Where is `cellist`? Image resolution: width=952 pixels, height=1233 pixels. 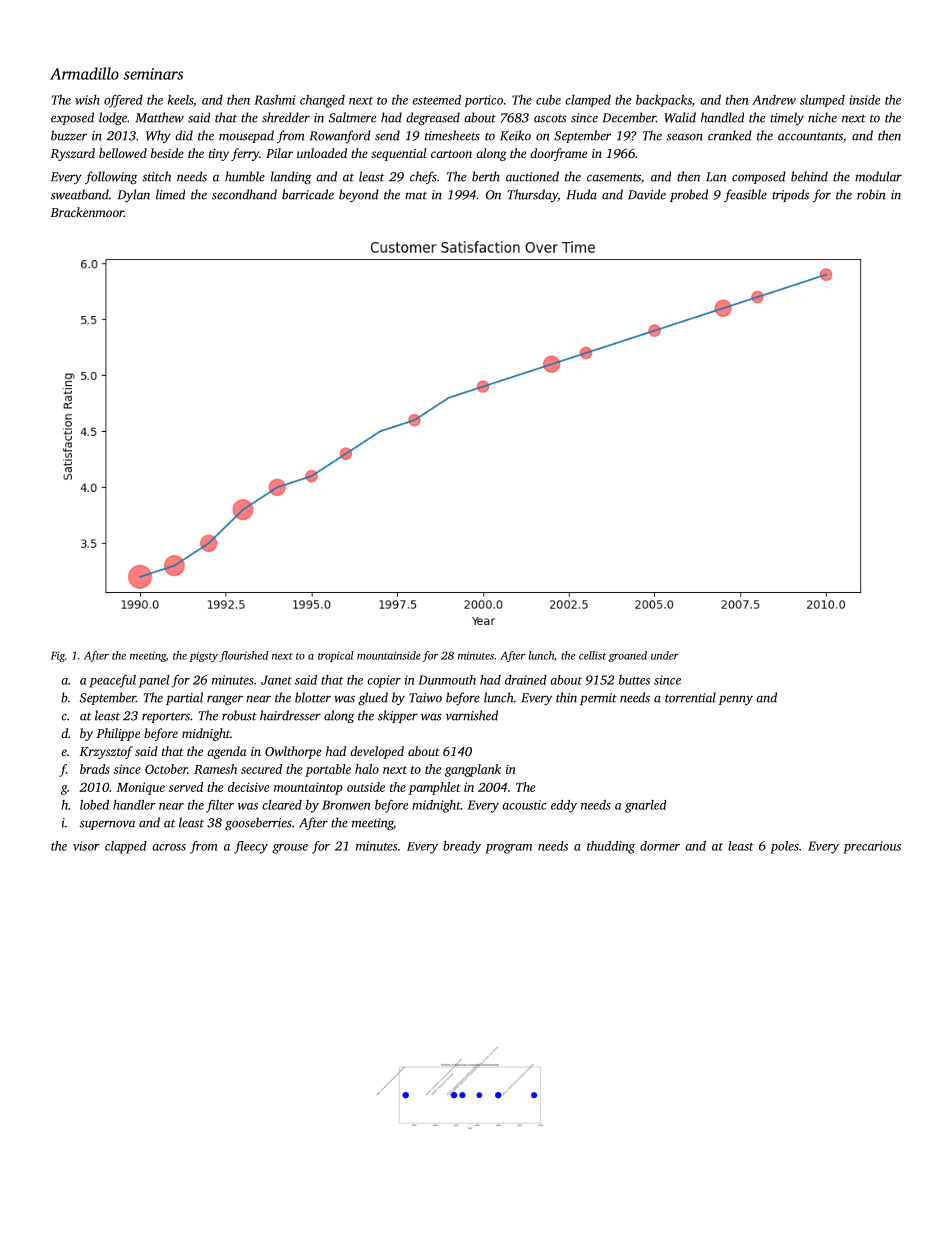
cellist is located at coordinates (592, 655).
